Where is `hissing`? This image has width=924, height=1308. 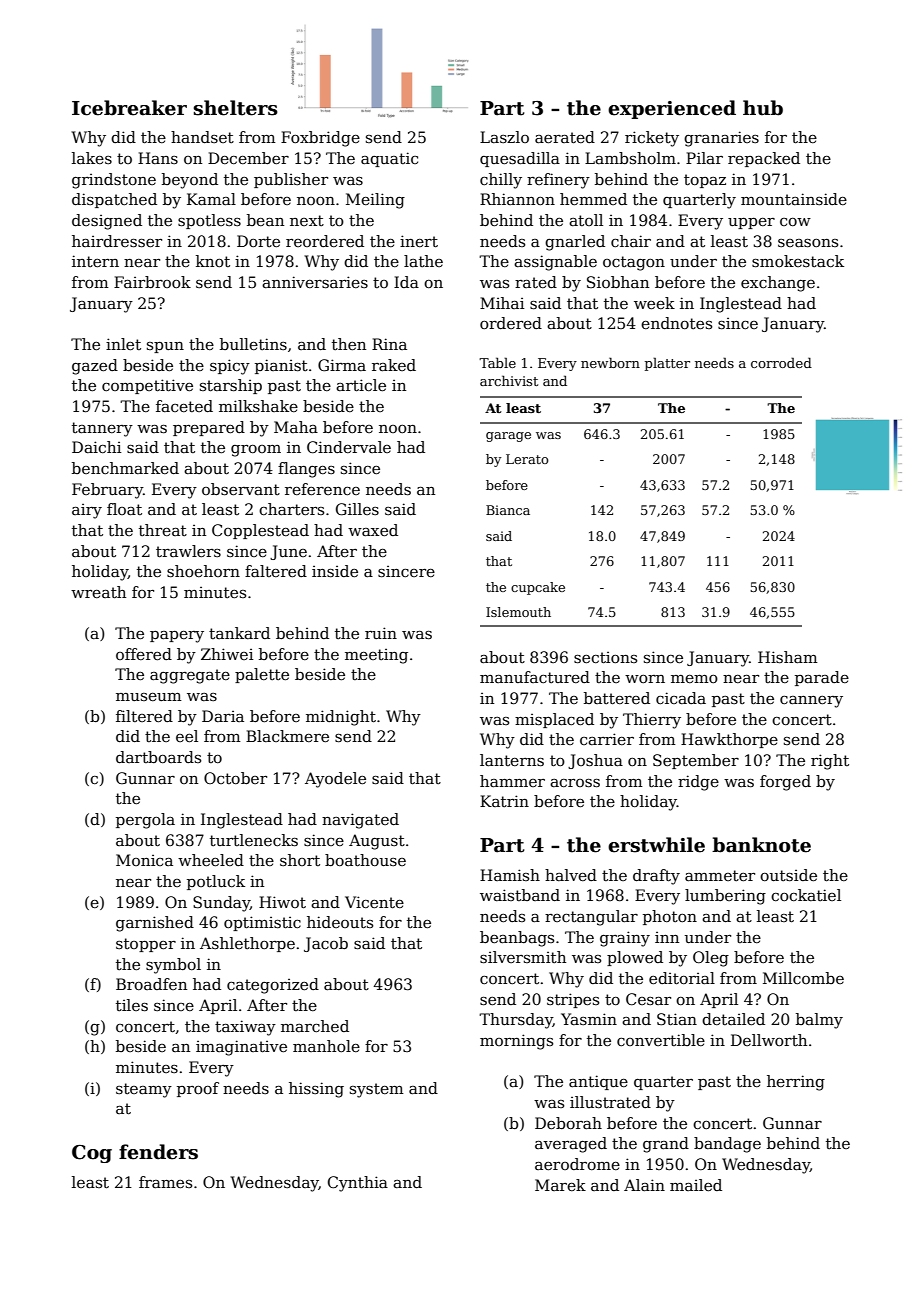
hissing is located at coordinates (316, 1090).
